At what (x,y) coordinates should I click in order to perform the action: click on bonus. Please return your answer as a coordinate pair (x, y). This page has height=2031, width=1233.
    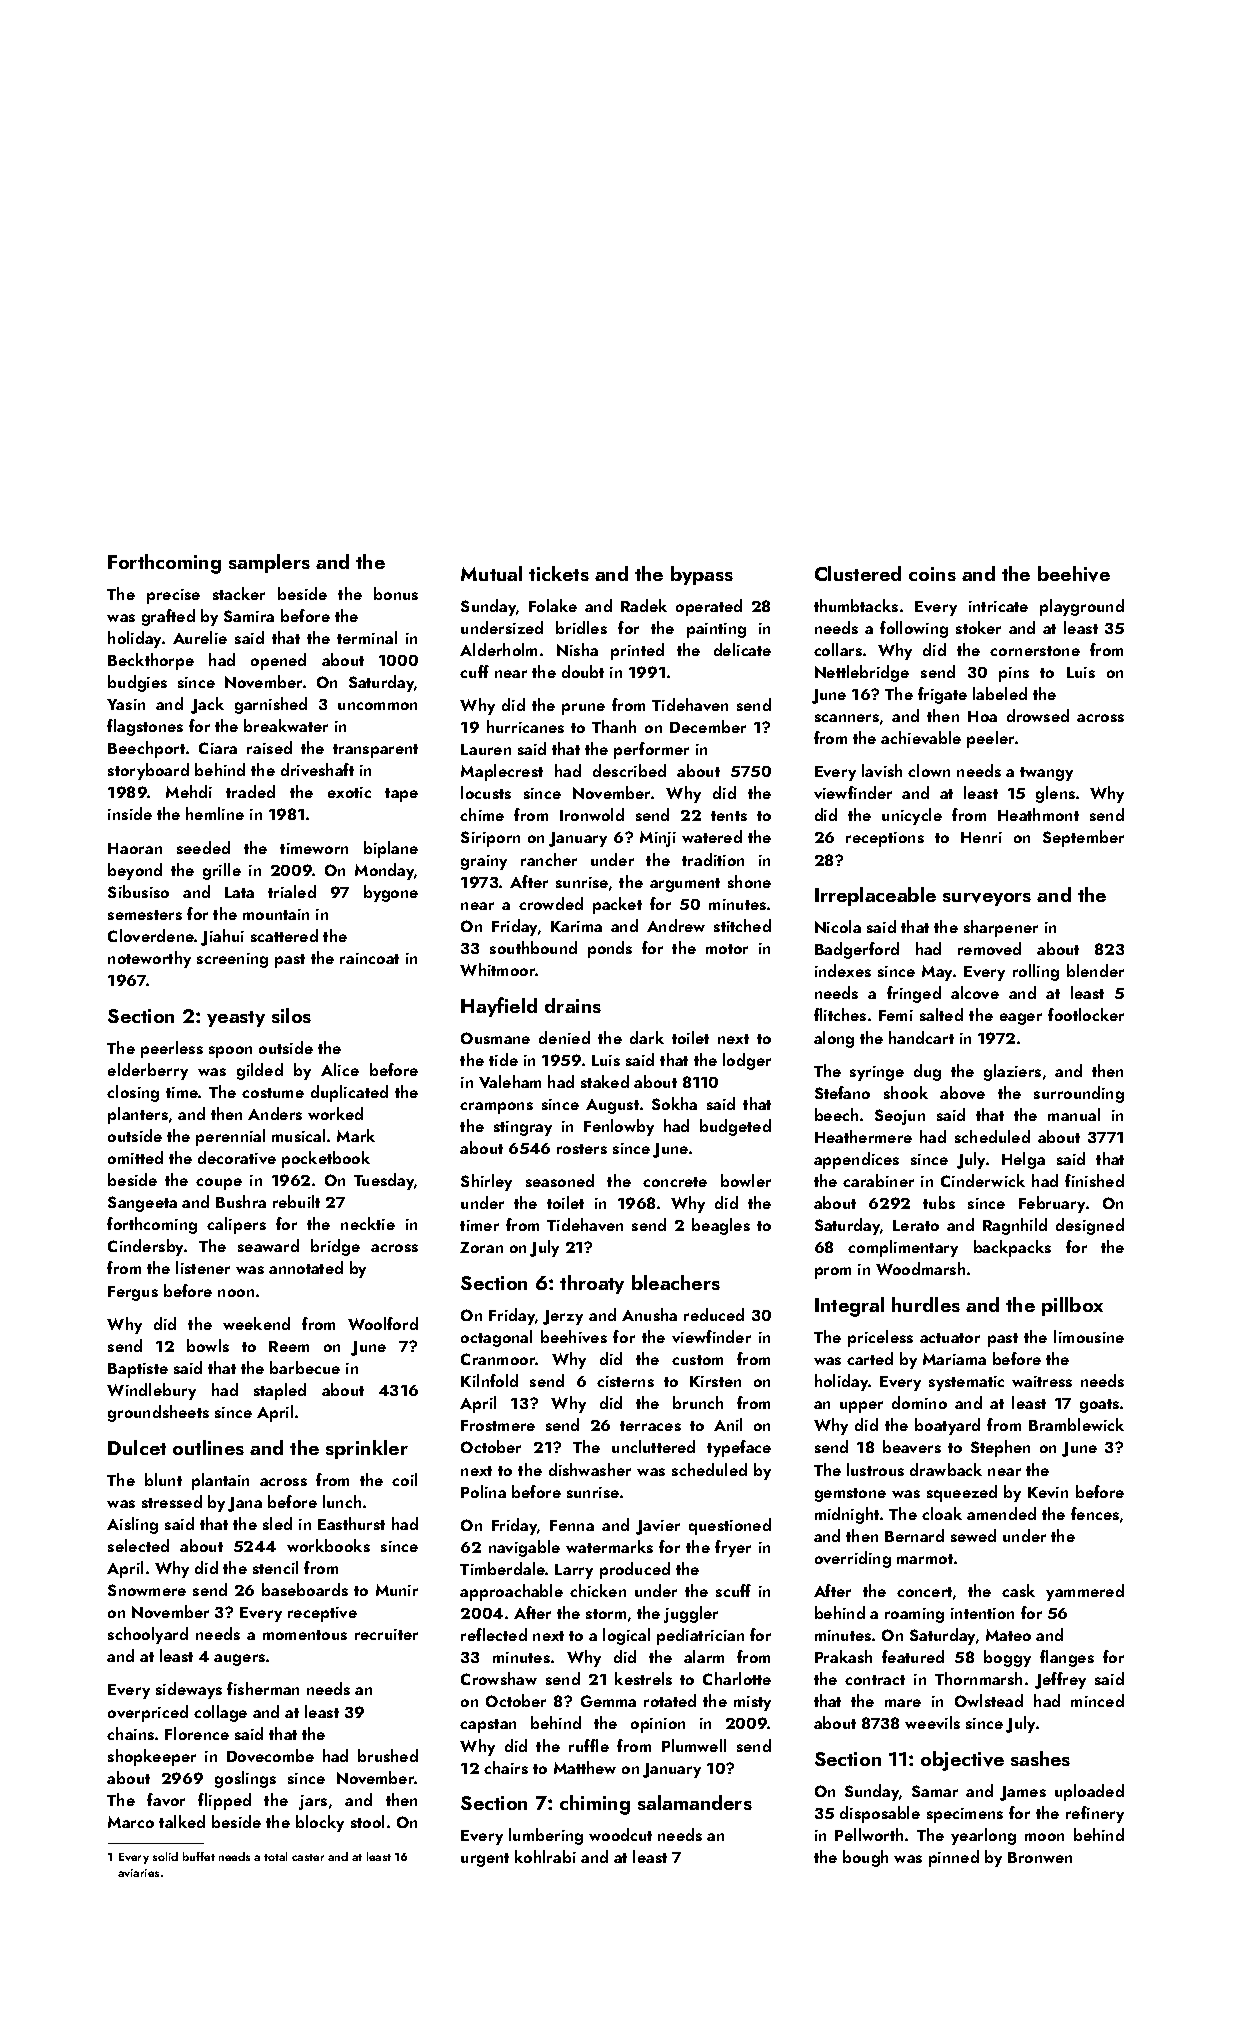
    Looking at the image, I should click on (396, 593).
